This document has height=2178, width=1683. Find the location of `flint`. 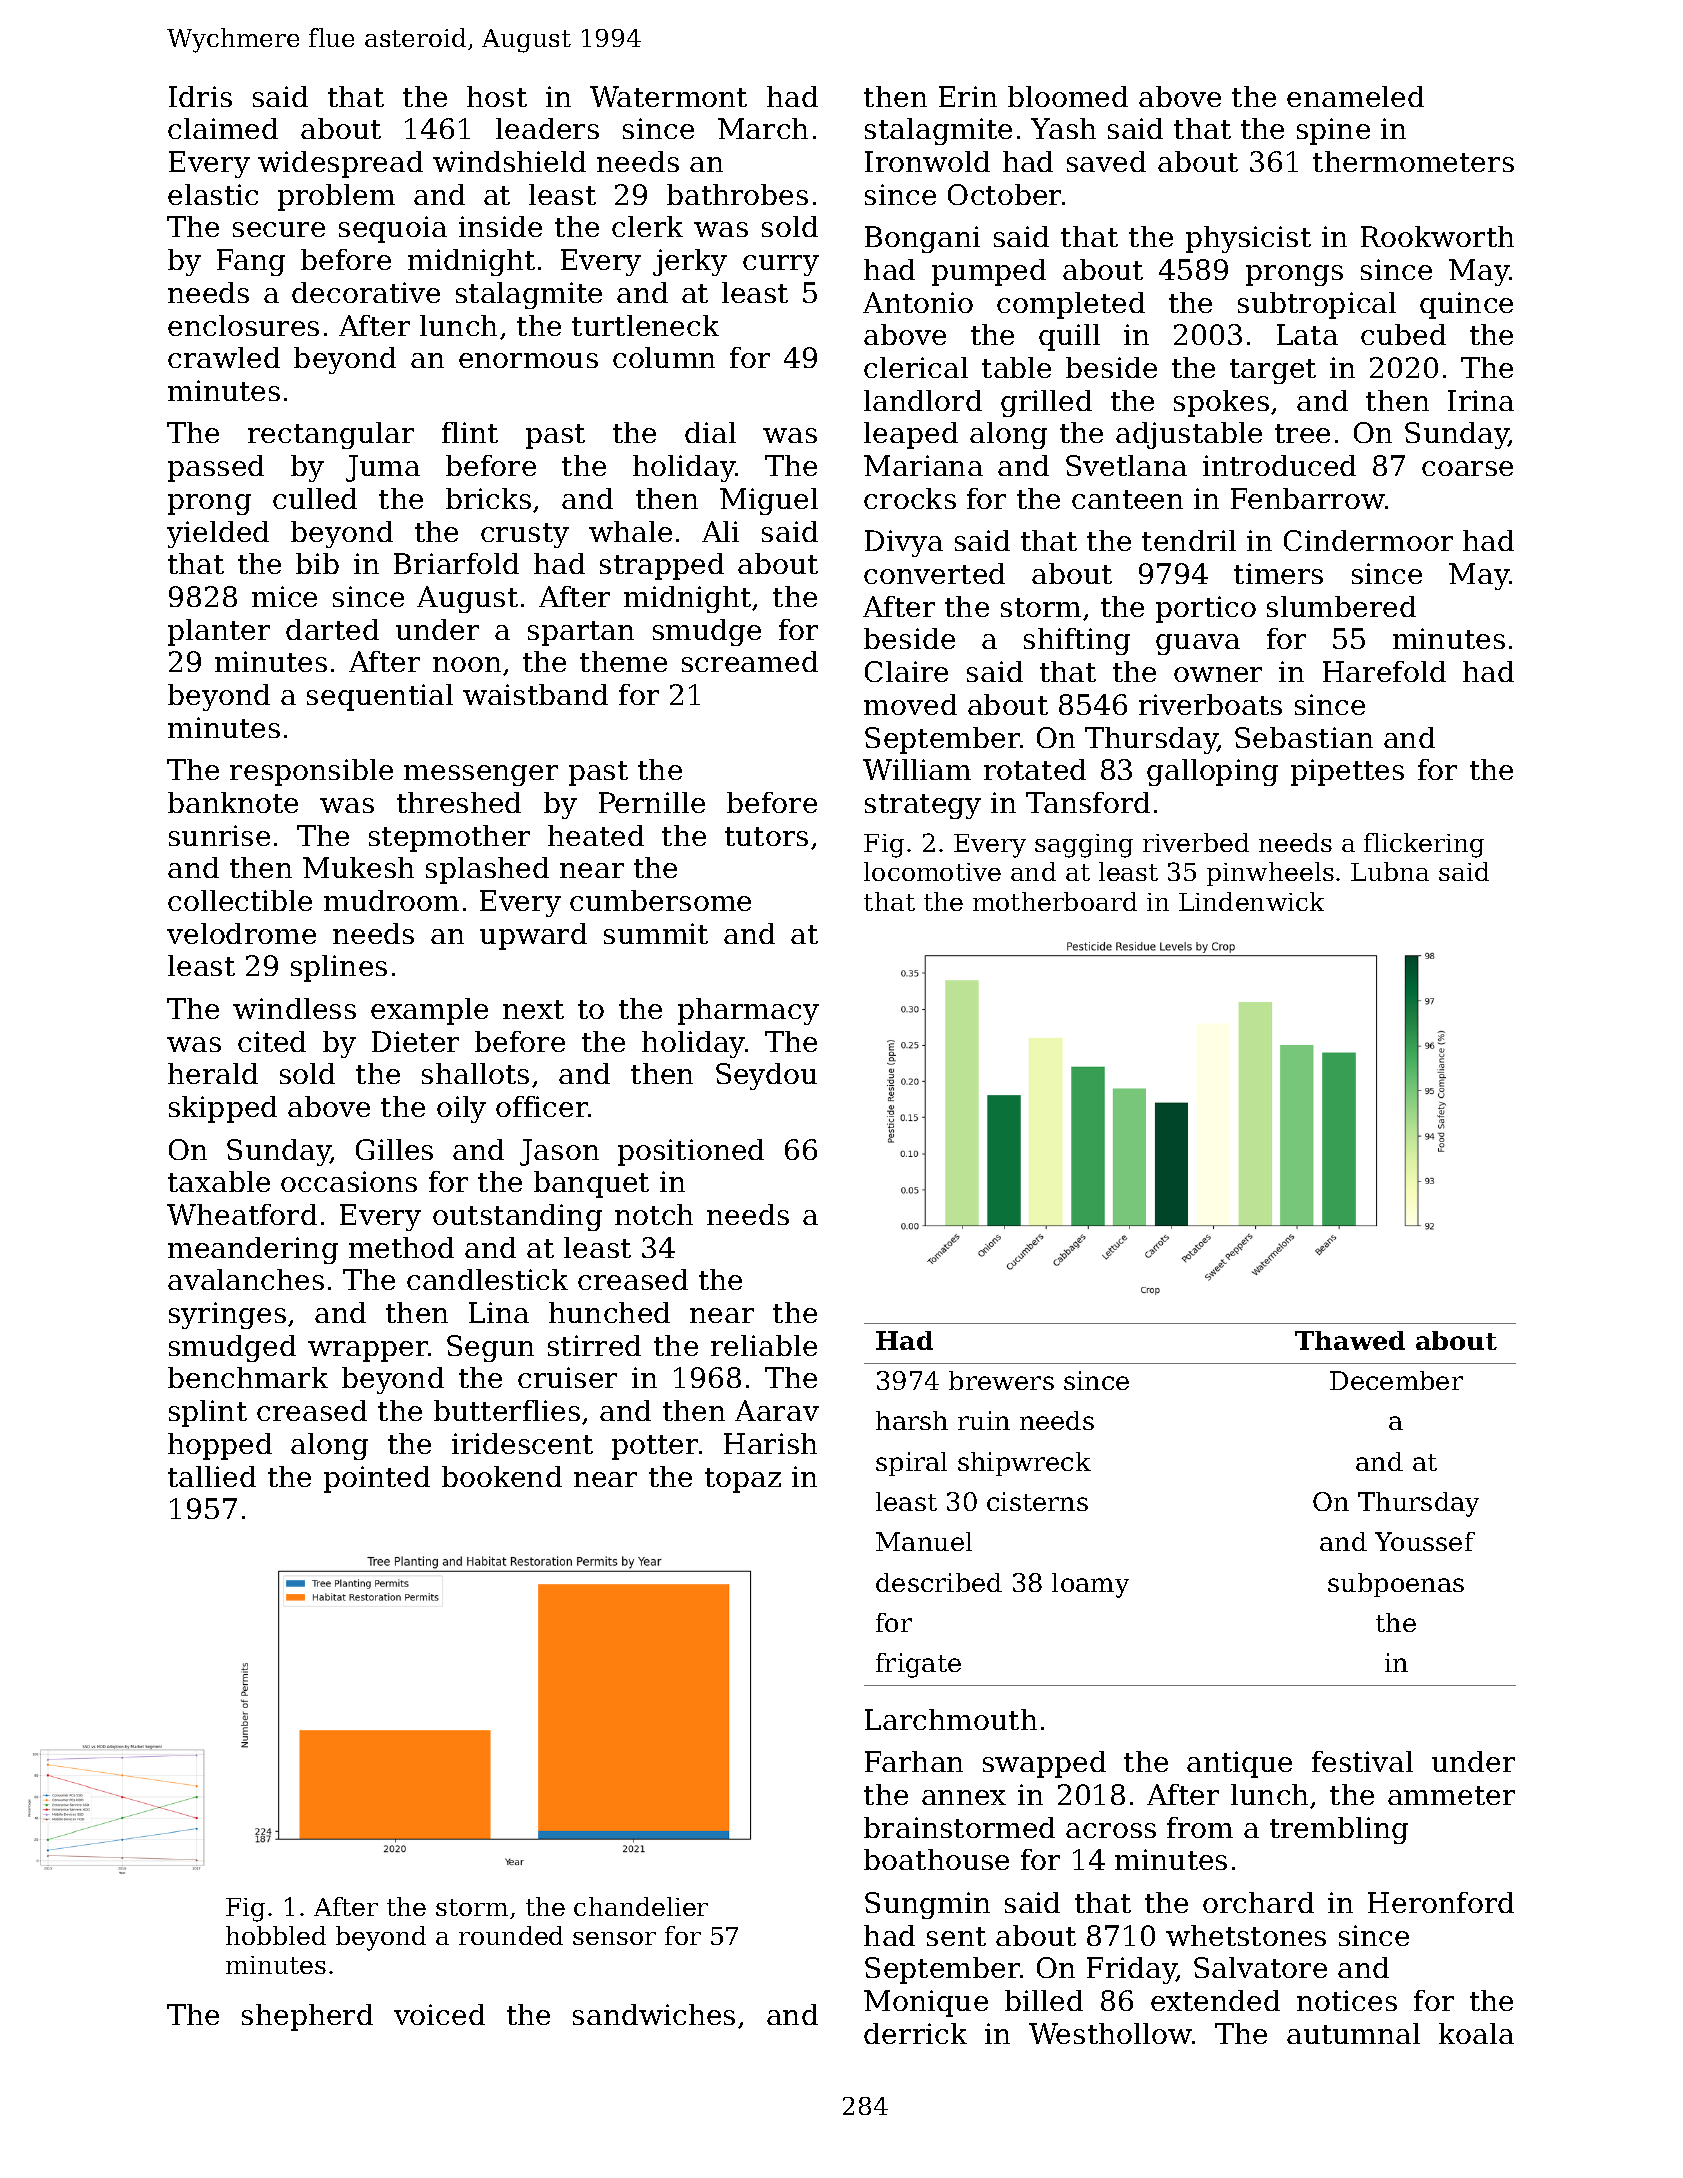

flint is located at coordinates (470, 432).
